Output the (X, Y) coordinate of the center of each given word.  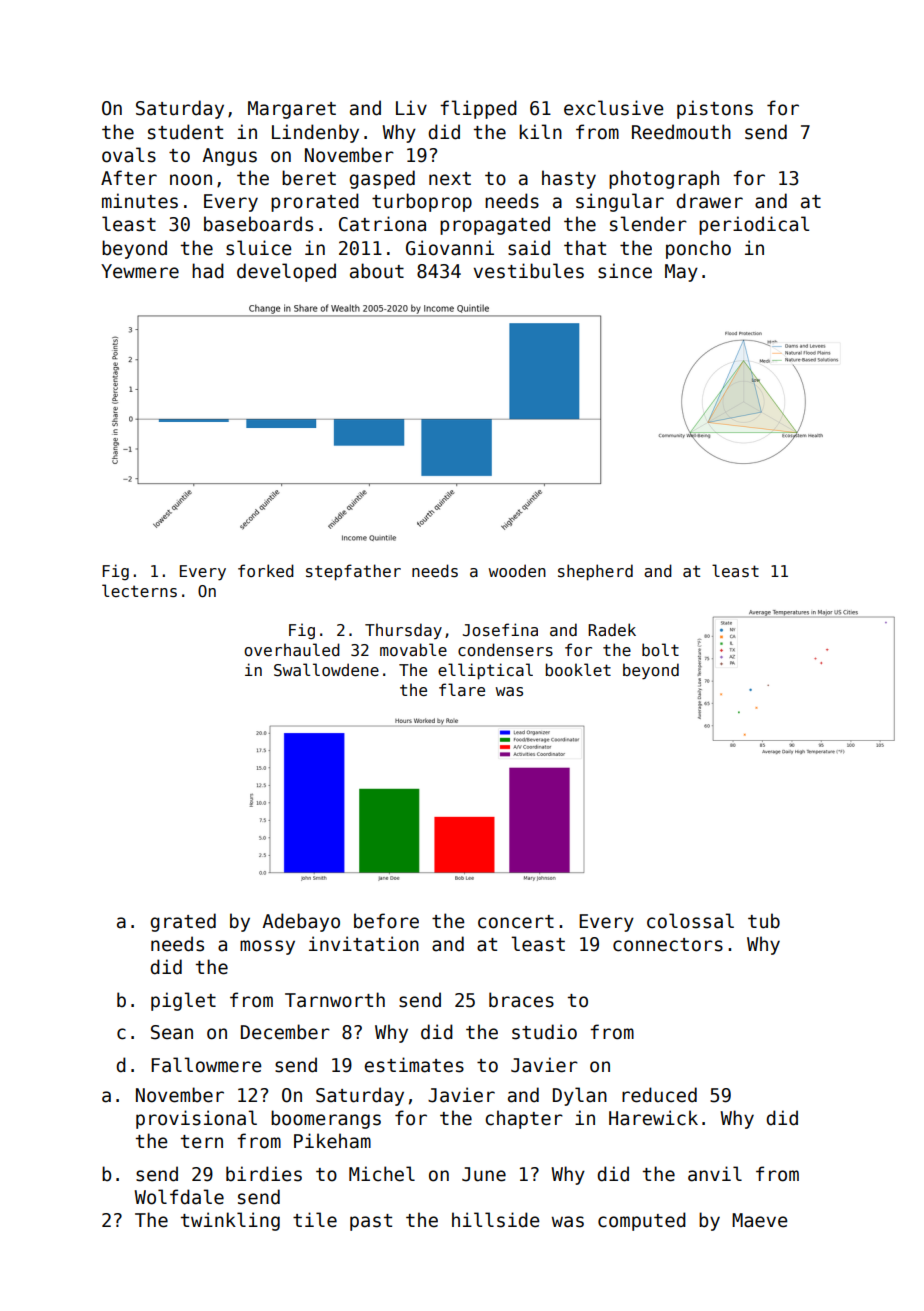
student (185, 132)
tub (764, 921)
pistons (715, 109)
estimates (414, 1065)
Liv (411, 107)
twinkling (230, 1221)
